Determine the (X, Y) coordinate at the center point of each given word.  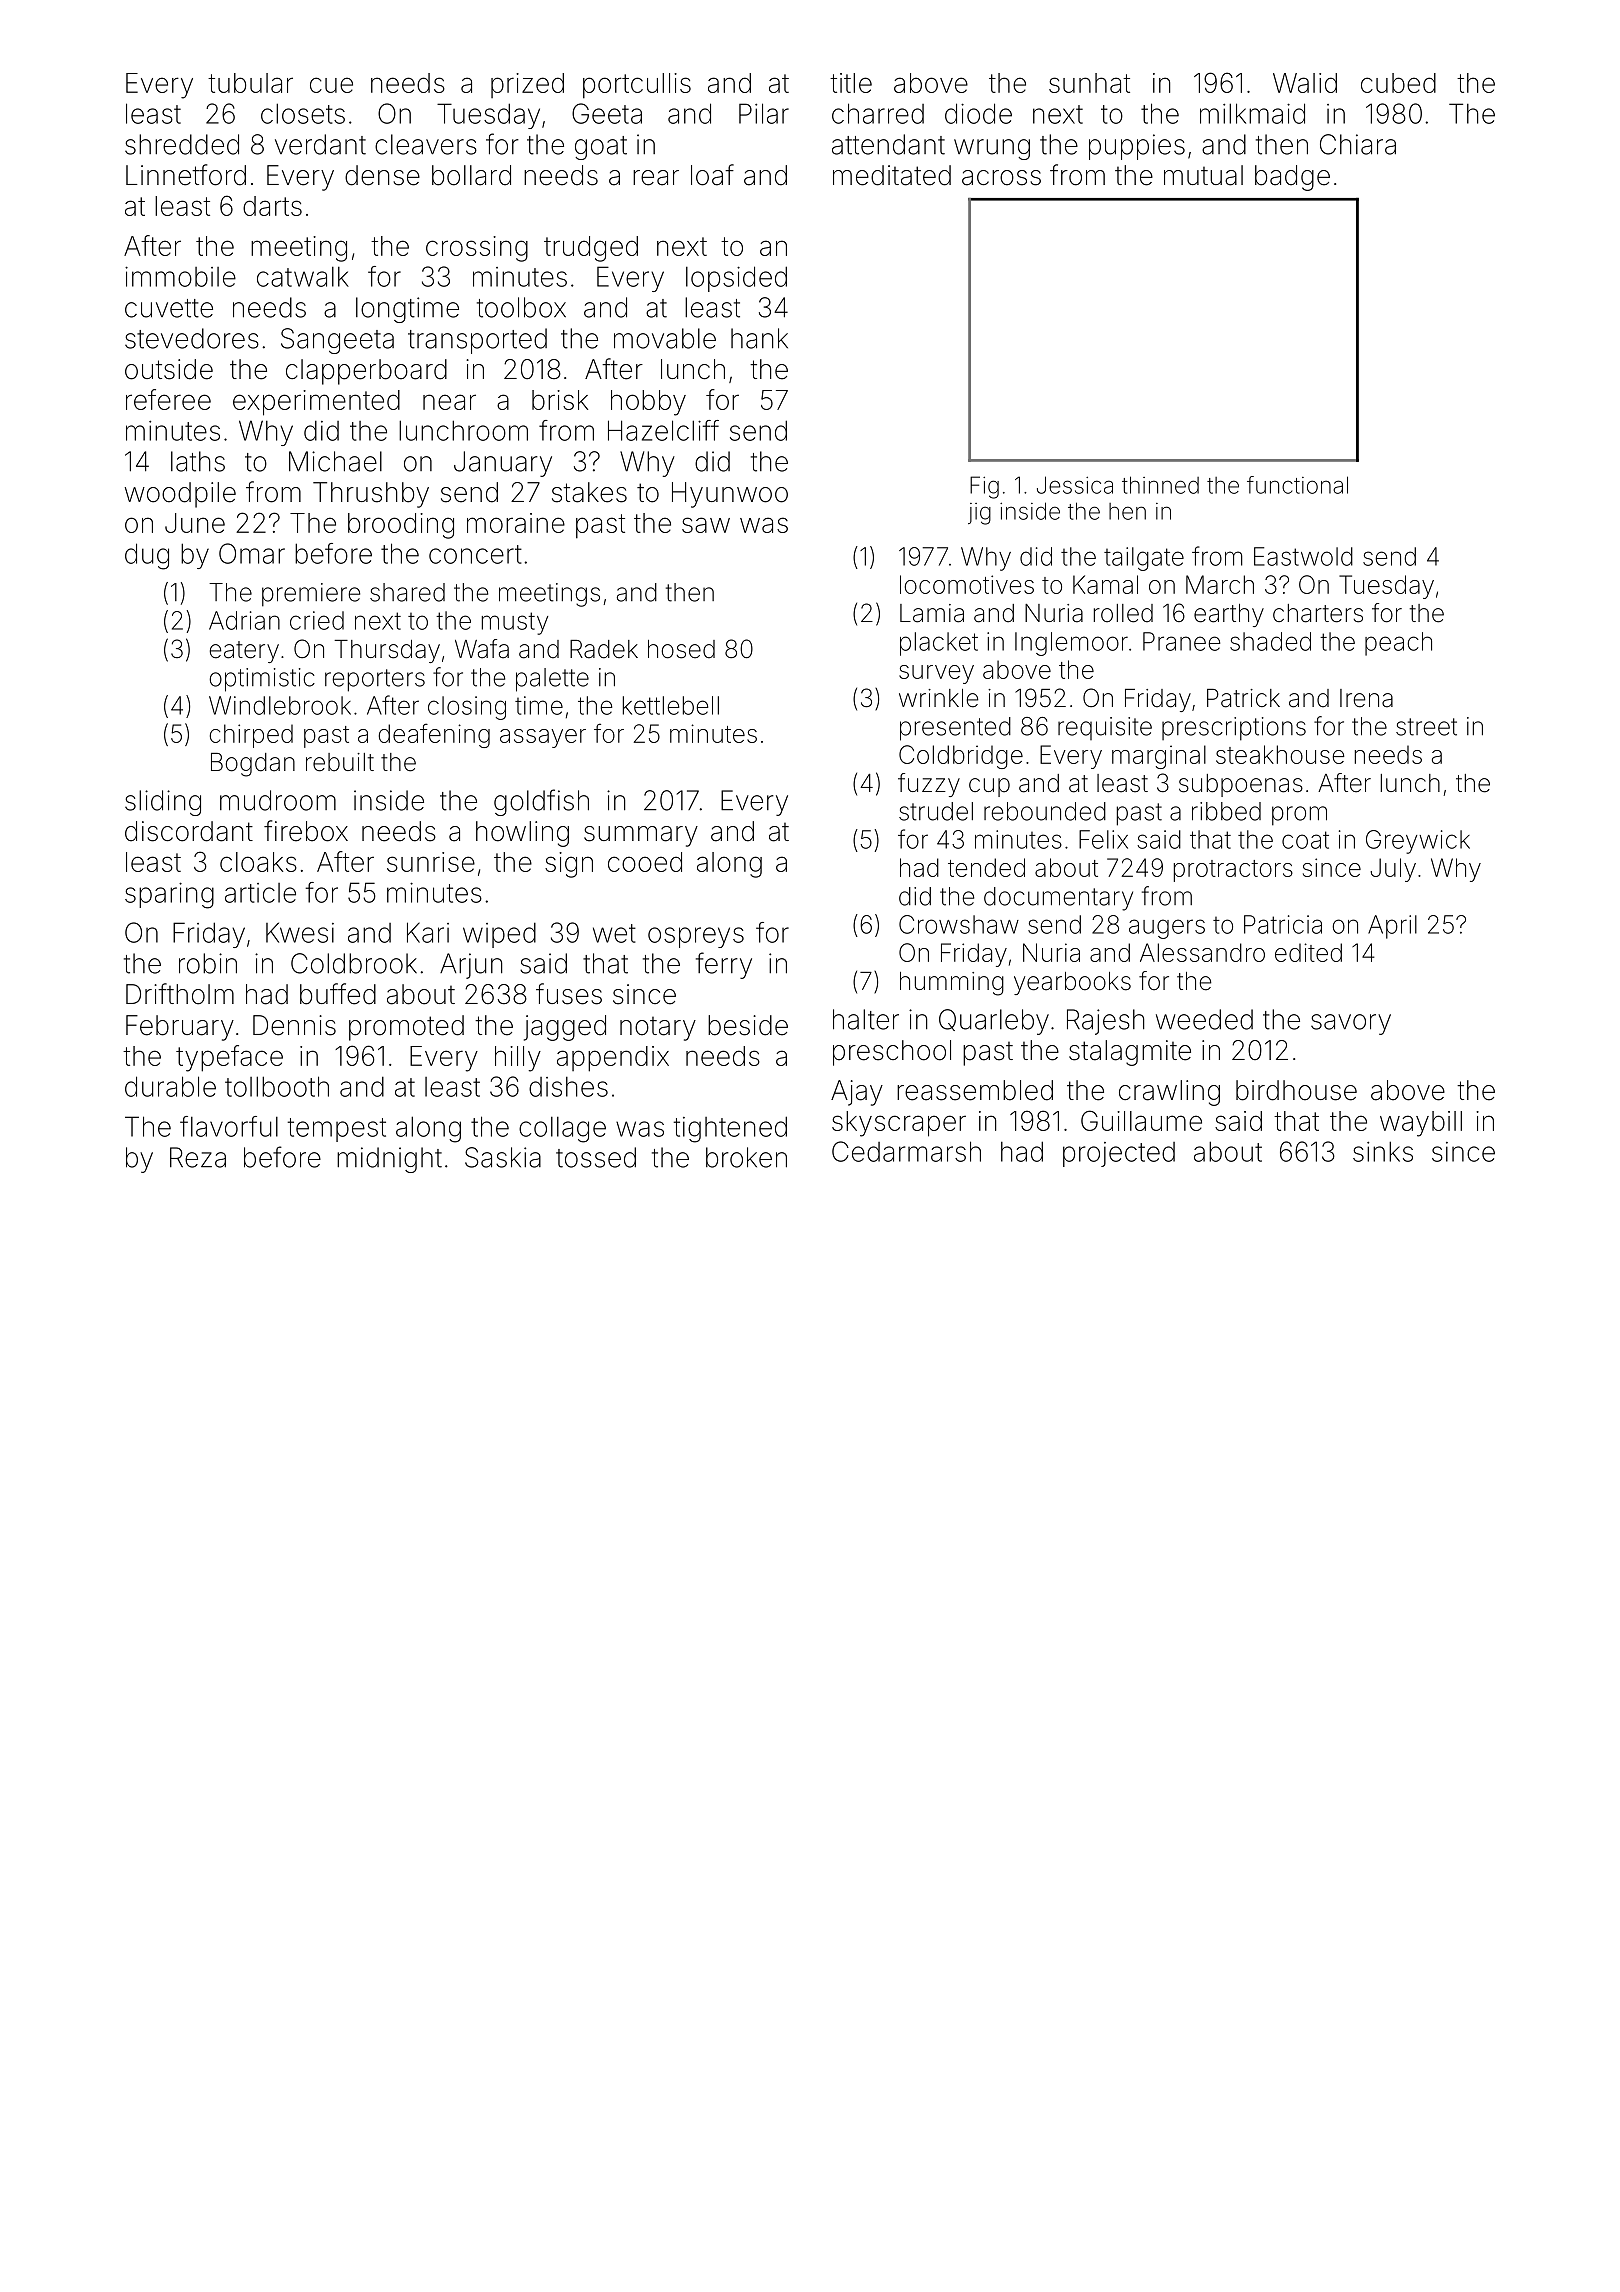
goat (601, 148)
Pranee (1181, 641)
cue (331, 85)
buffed (338, 994)
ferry (724, 965)
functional (1297, 485)
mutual (1203, 175)
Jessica (1075, 485)
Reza (198, 1157)
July (1393, 870)
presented (955, 729)
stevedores (192, 338)
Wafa (482, 649)
